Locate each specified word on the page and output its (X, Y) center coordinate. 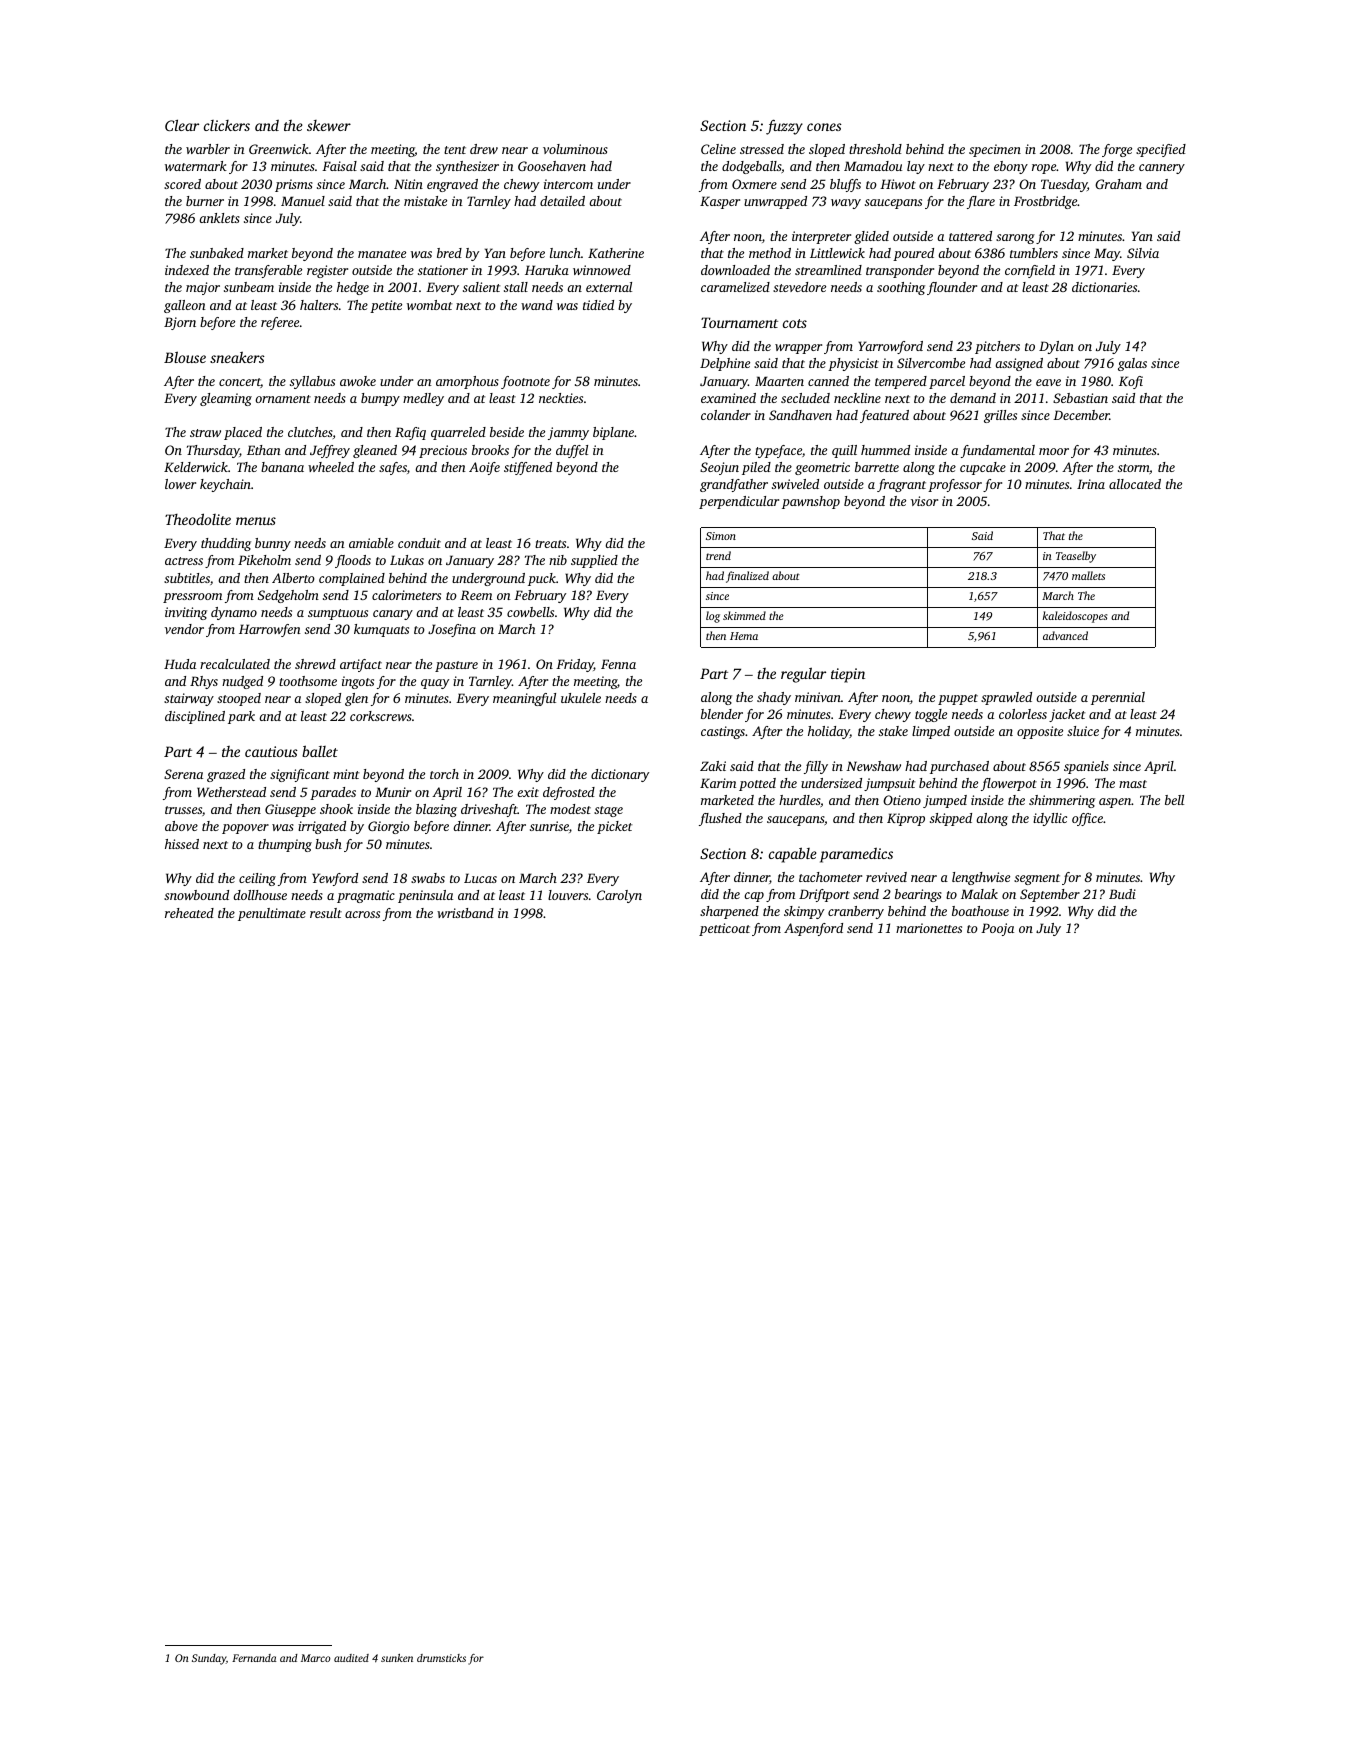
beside (507, 432)
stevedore (799, 287)
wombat (429, 305)
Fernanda (254, 1658)
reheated (189, 913)
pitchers (997, 347)
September (1050, 895)
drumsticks (441, 1658)
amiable (371, 543)
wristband (465, 913)
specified (1161, 150)
